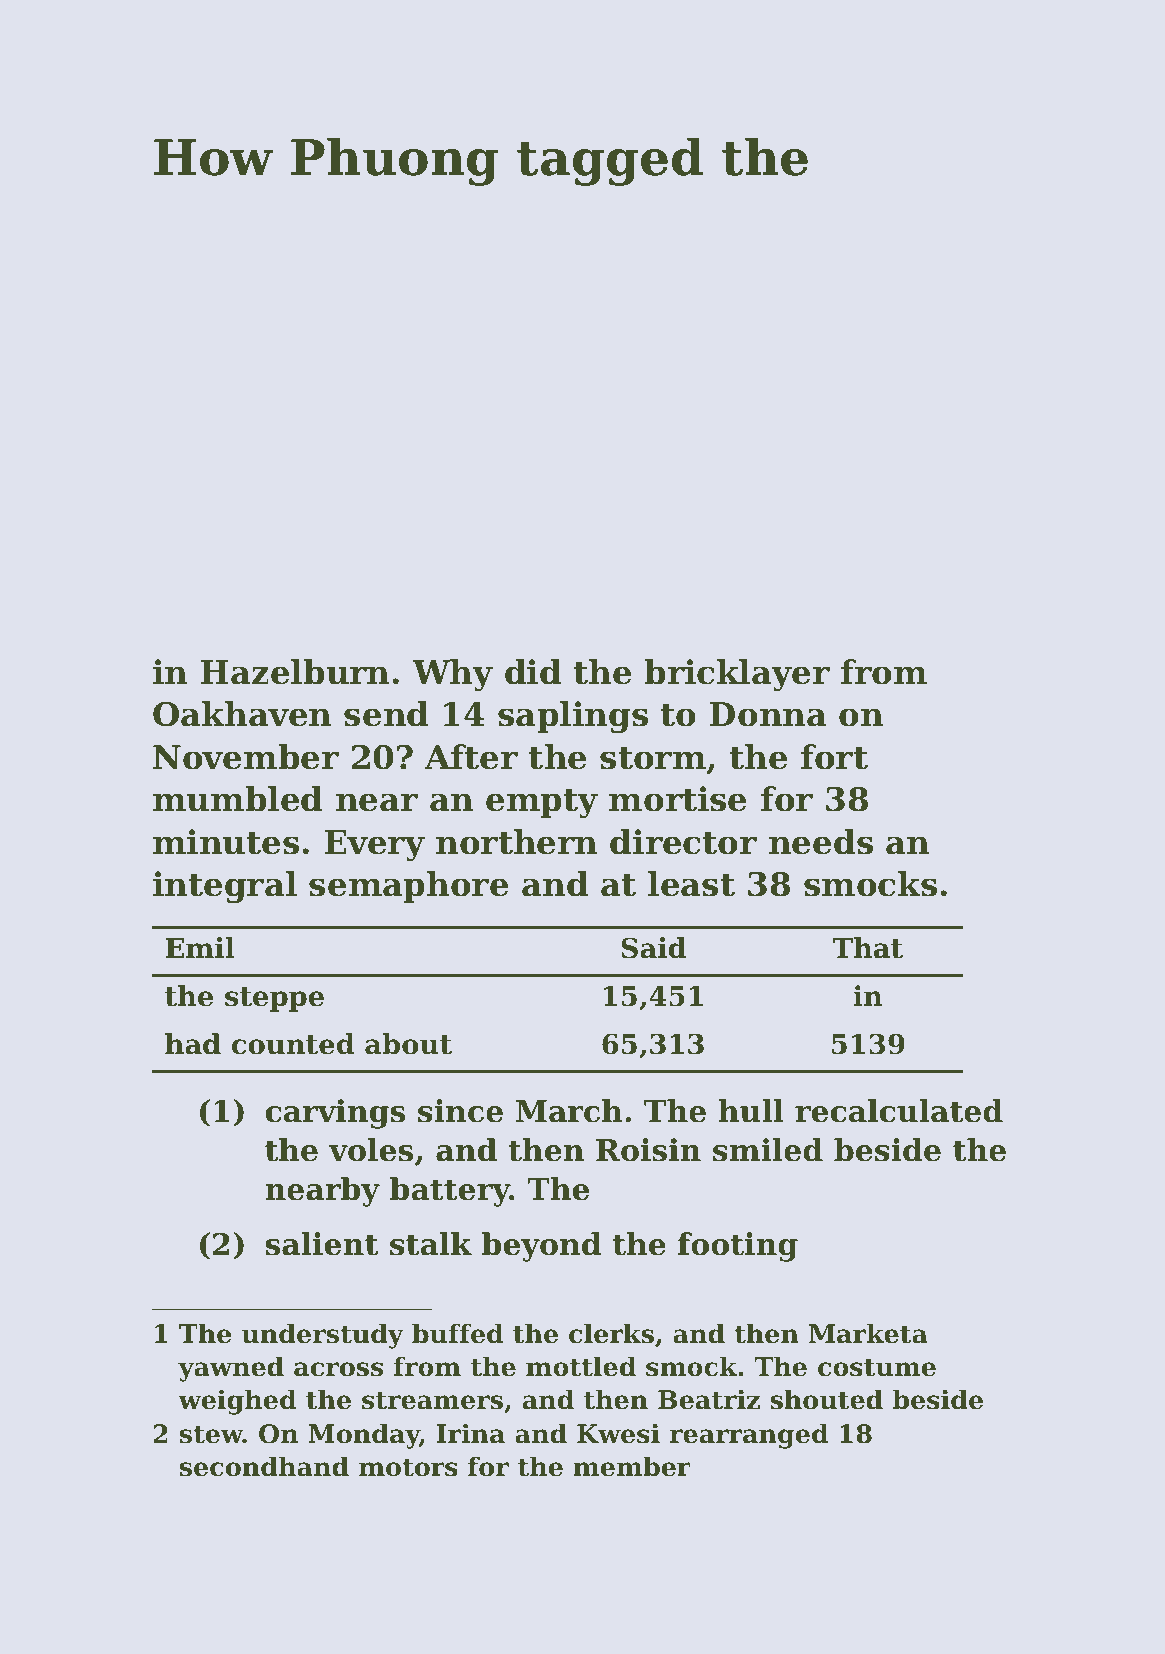  I want to click on had, so click(193, 1044).
